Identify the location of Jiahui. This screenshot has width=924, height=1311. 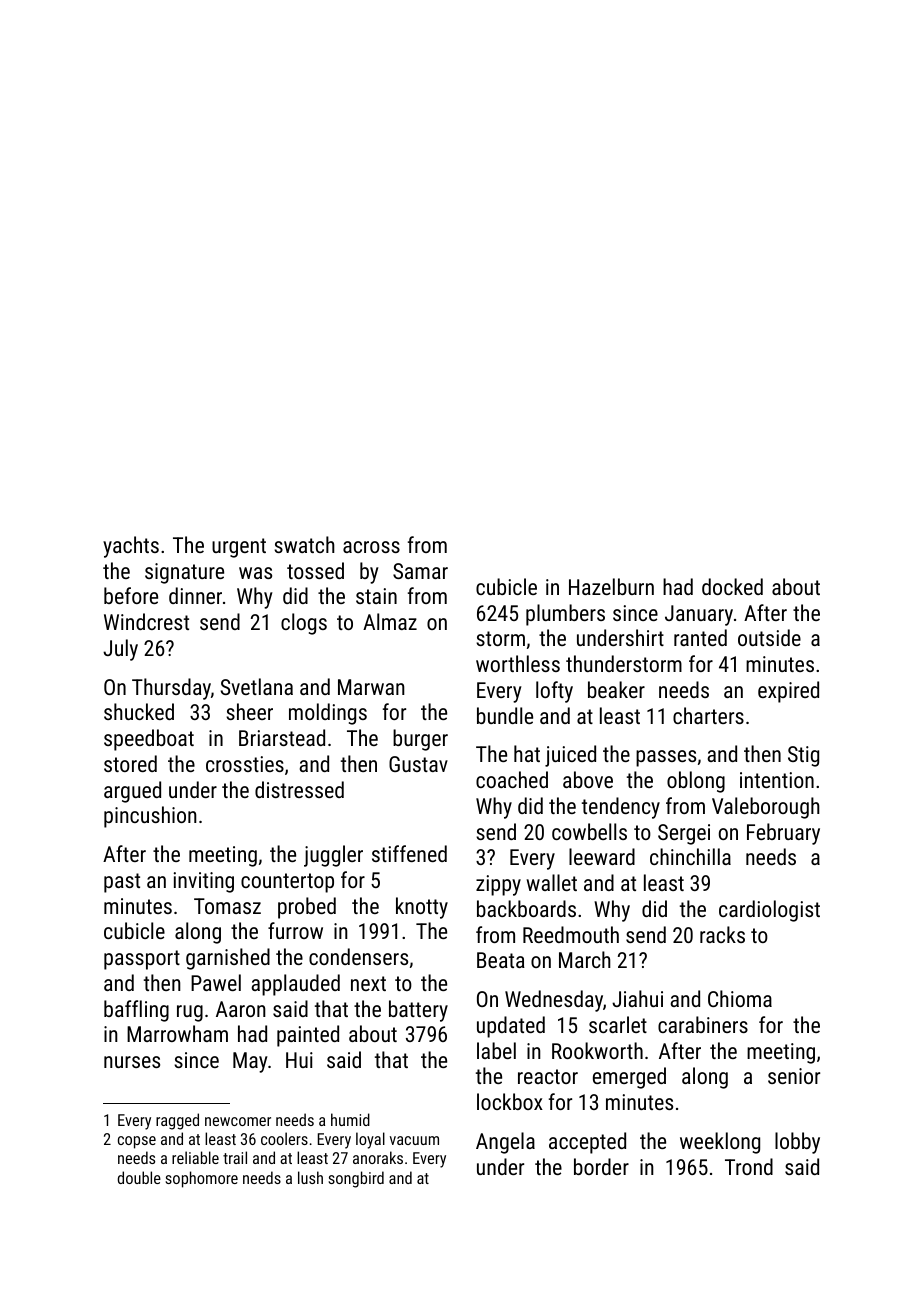
(637, 998).
